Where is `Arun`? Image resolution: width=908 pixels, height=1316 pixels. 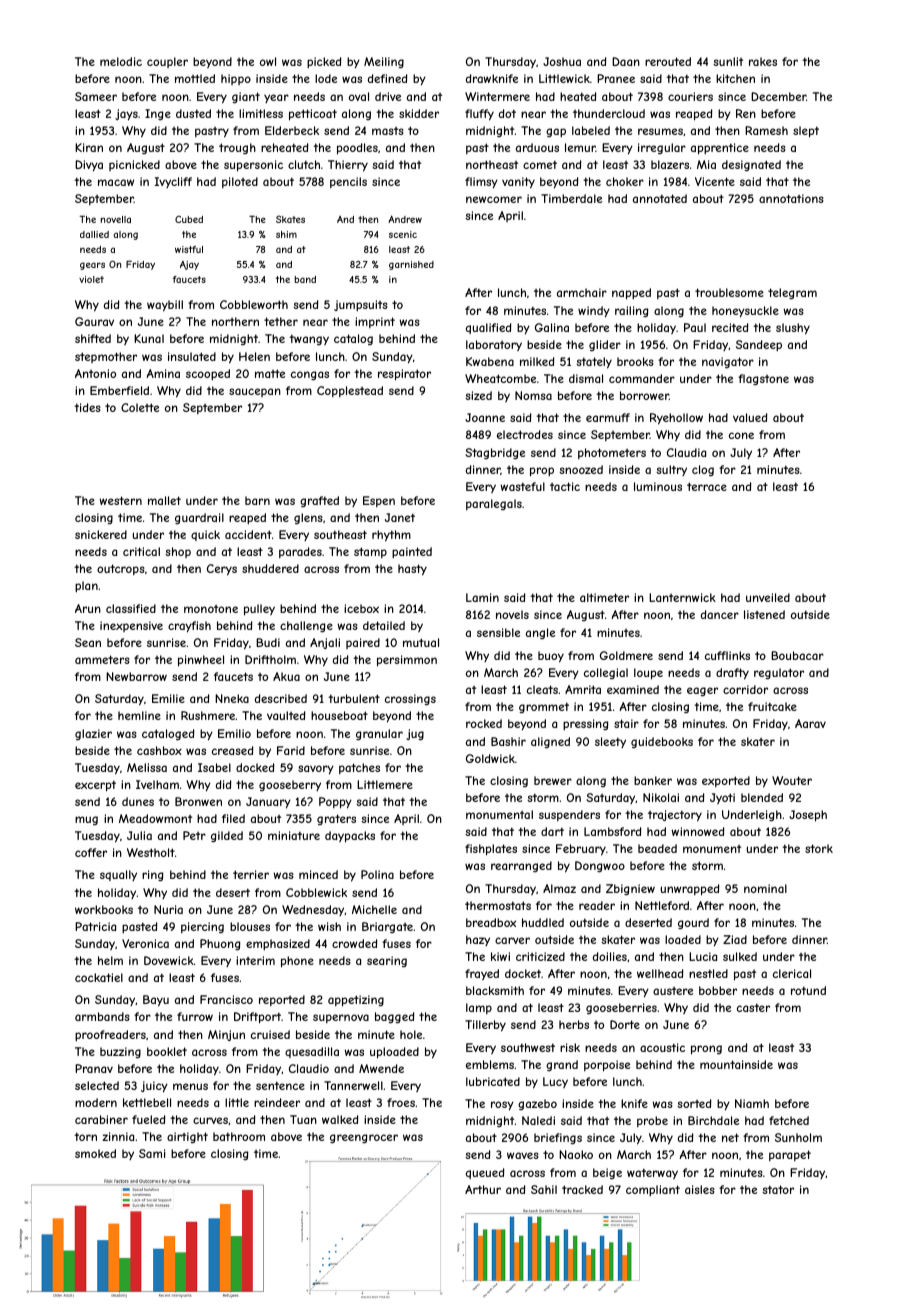 Arun is located at coordinates (88, 608).
